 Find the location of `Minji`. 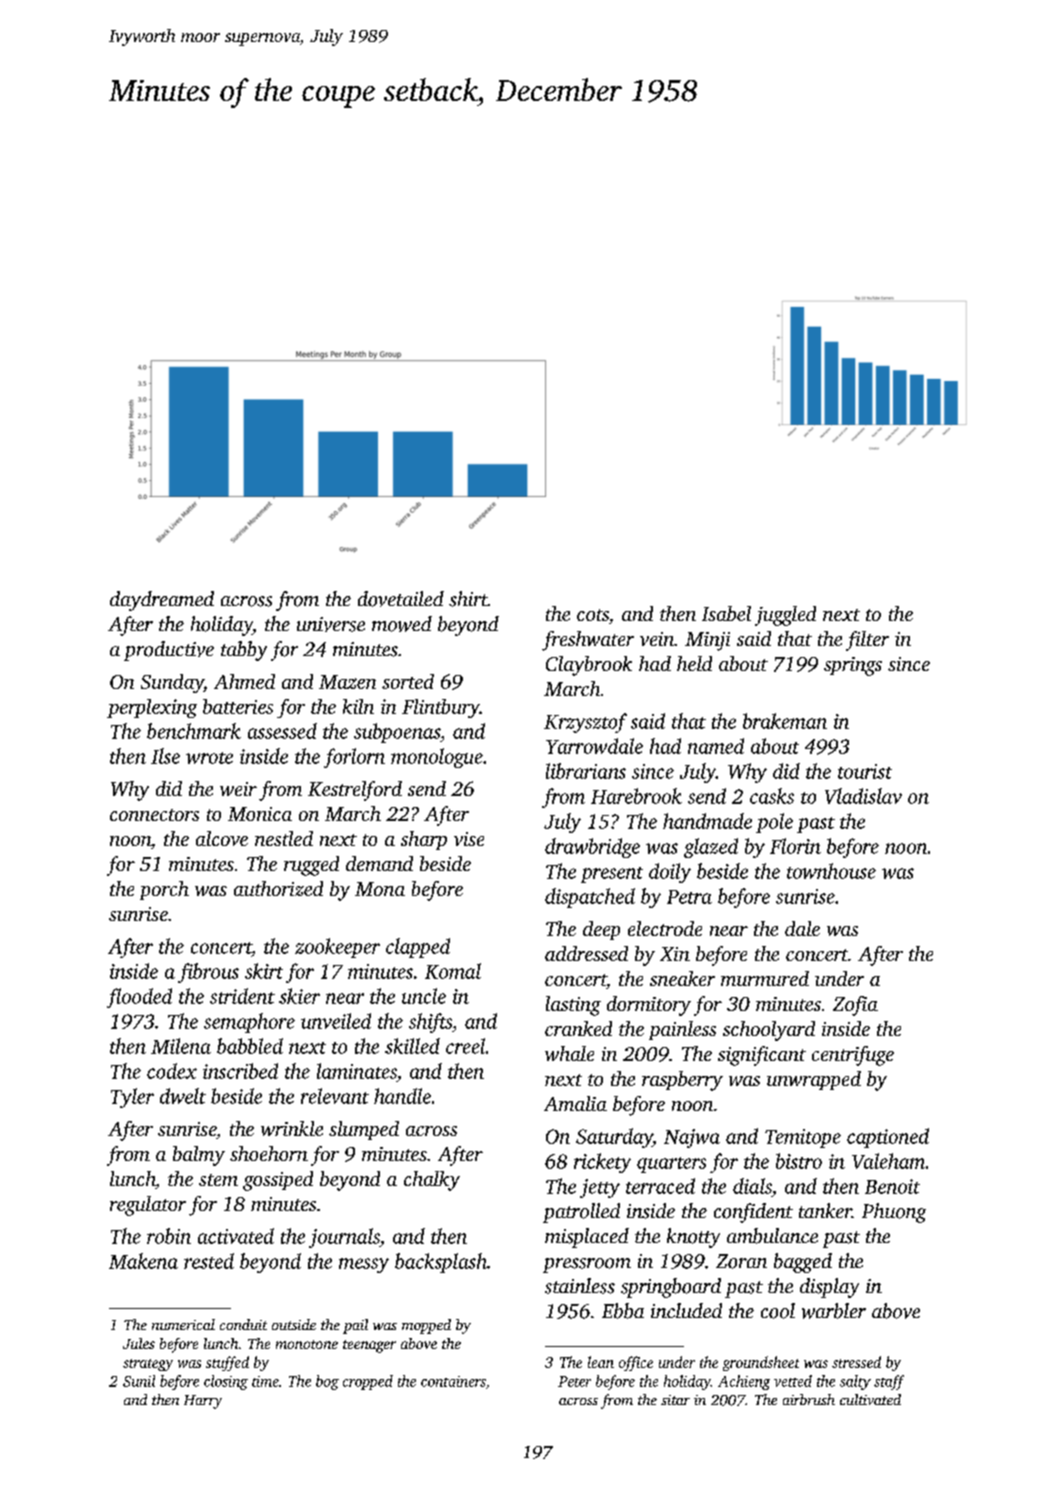

Minji is located at coordinates (707, 641).
